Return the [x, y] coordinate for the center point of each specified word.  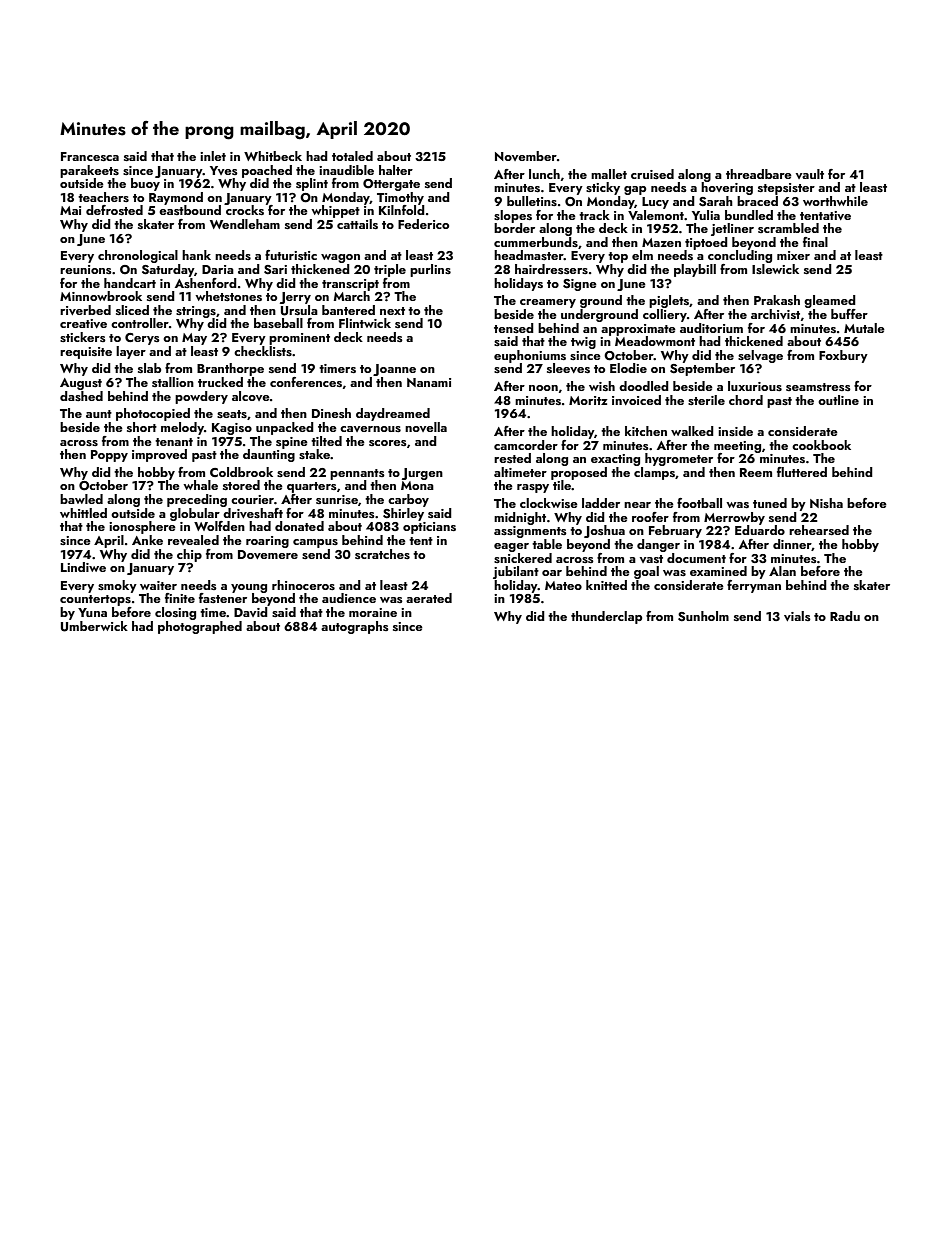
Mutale [864, 328]
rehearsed [819, 530]
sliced [132, 310]
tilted [326, 441]
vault [810, 174]
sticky [603, 188]
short [142, 427]
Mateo [563, 585]
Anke [147, 540]
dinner [792, 545]
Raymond [176, 198]
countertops [95, 600]
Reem [756, 472]
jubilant [516, 572]
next [392, 311]
